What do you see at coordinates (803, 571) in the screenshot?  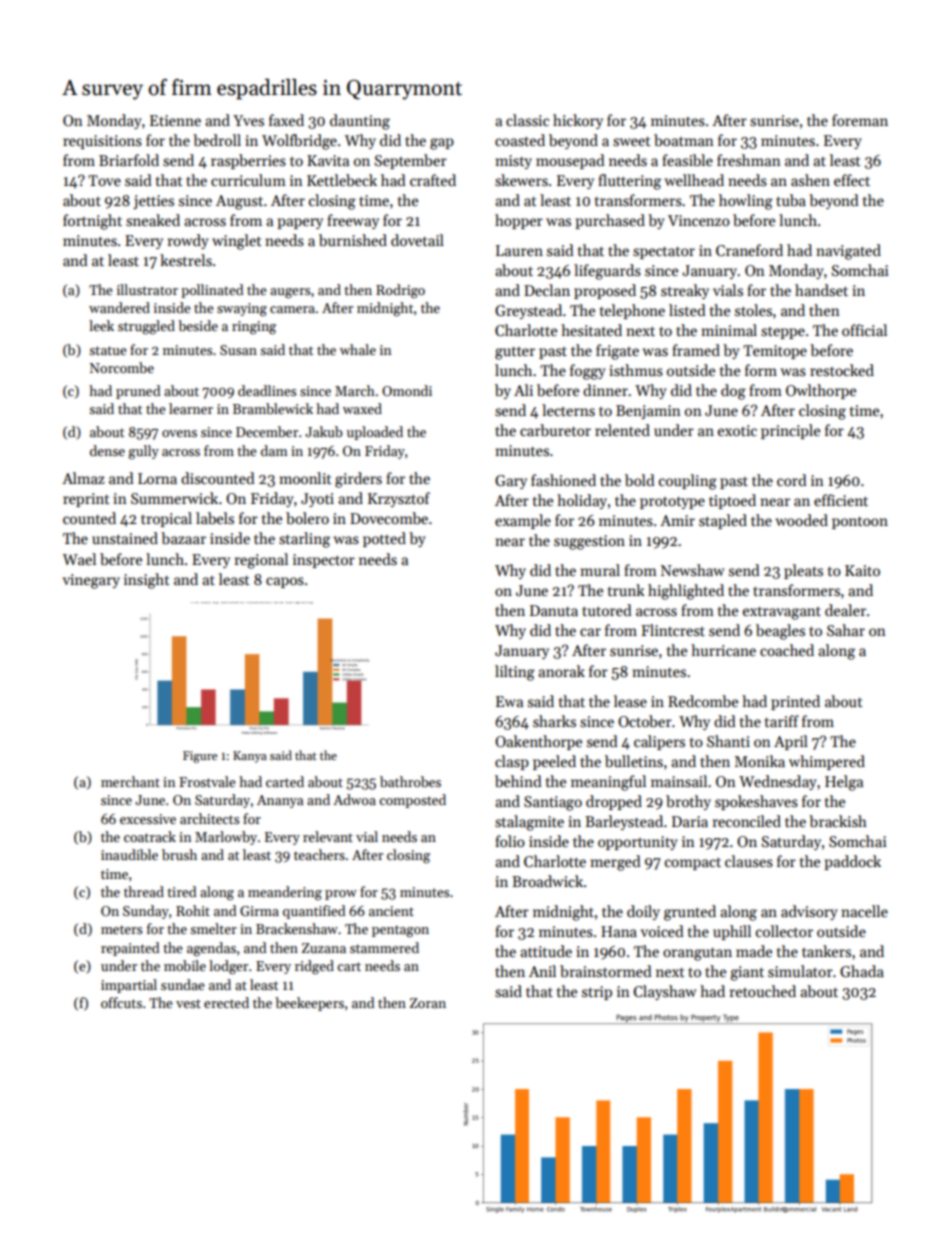 I see `pleats` at bounding box center [803, 571].
